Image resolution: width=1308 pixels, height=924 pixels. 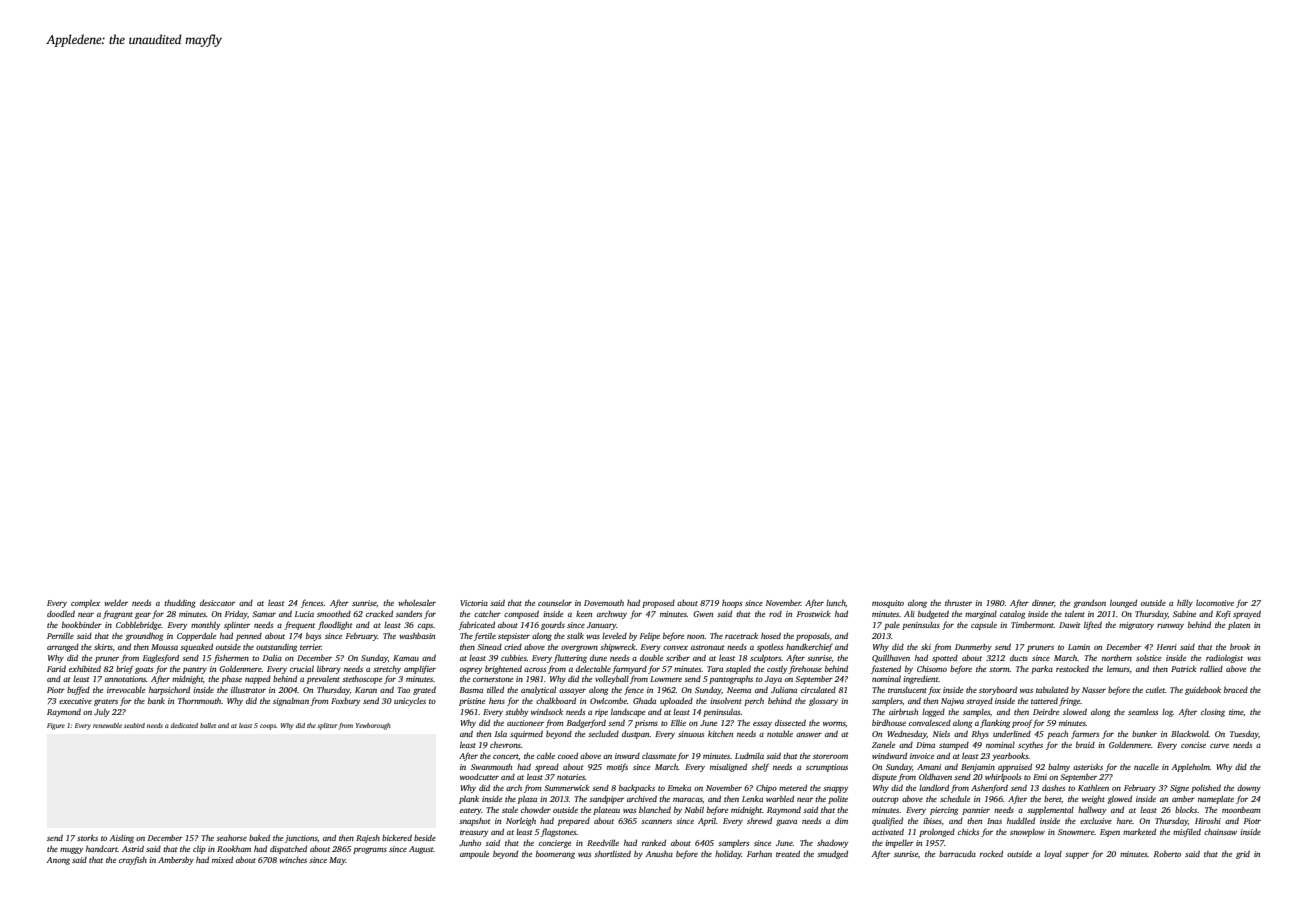 What do you see at coordinates (688, 800) in the image?
I see `maracas` at bounding box center [688, 800].
